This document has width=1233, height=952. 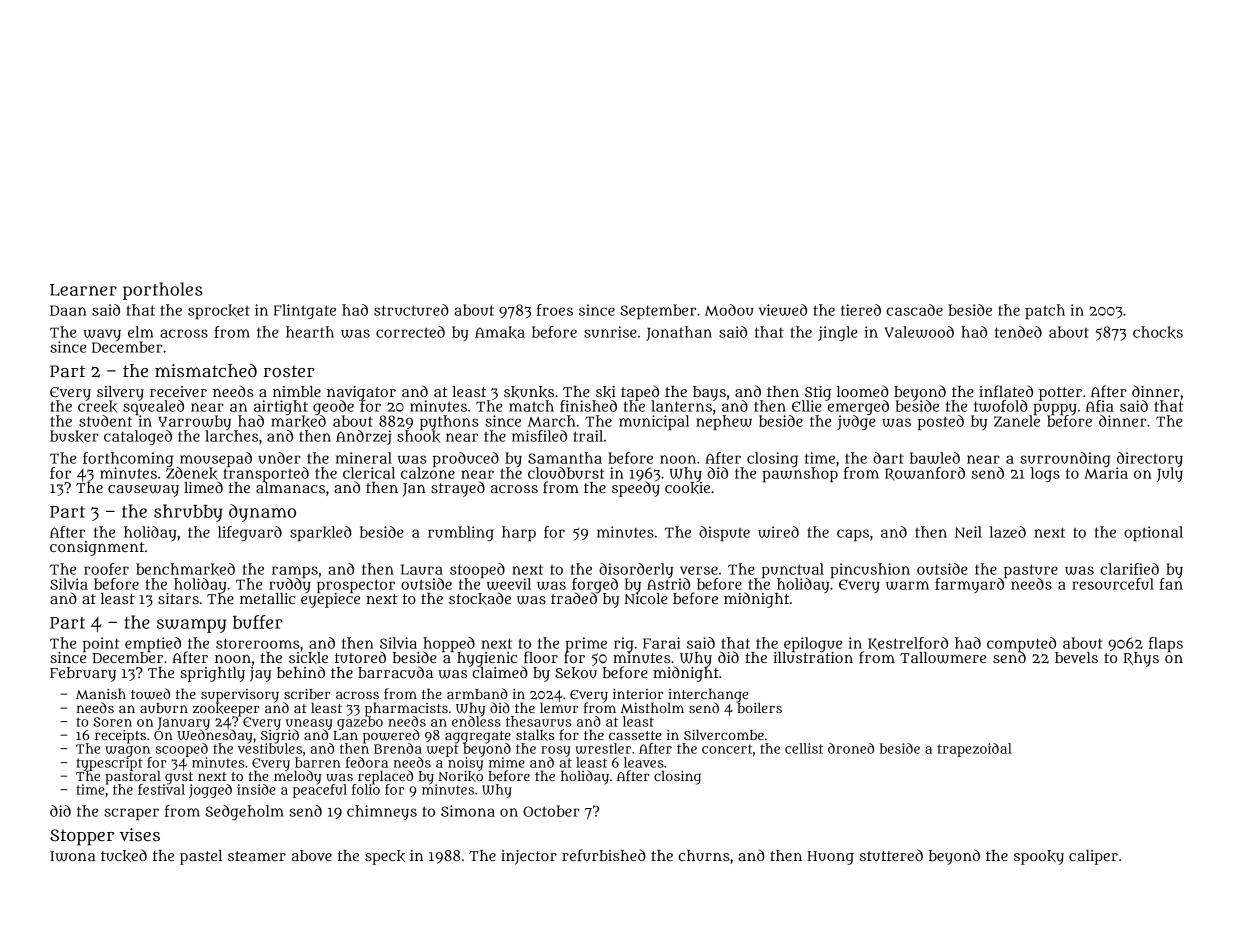 I want to click on Daan, so click(x=68, y=310).
